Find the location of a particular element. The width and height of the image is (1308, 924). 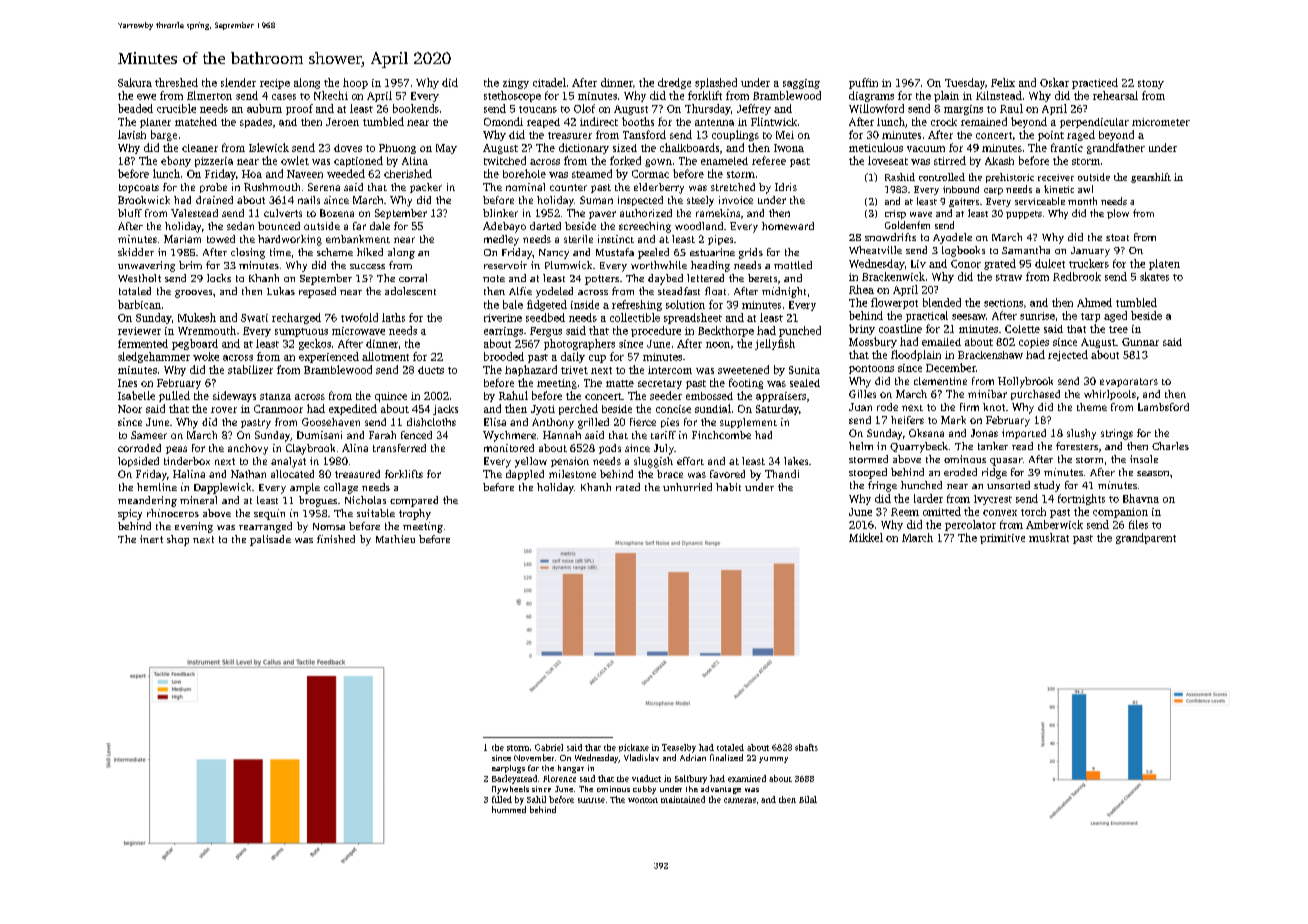

pickaxe is located at coordinates (634, 748).
